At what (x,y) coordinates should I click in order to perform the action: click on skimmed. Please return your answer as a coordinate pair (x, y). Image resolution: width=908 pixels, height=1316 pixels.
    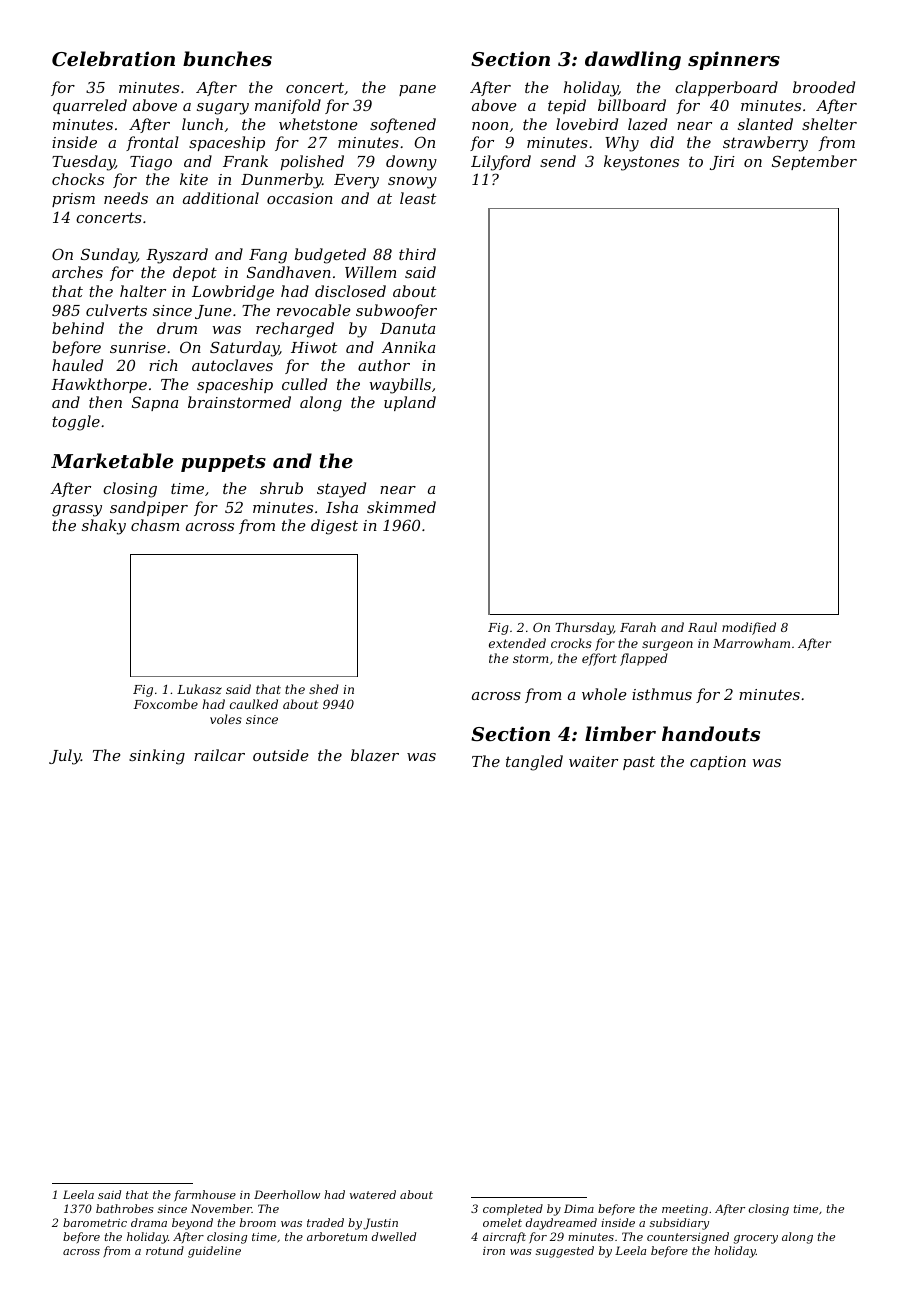
    Looking at the image, I should click on (401, 507).
